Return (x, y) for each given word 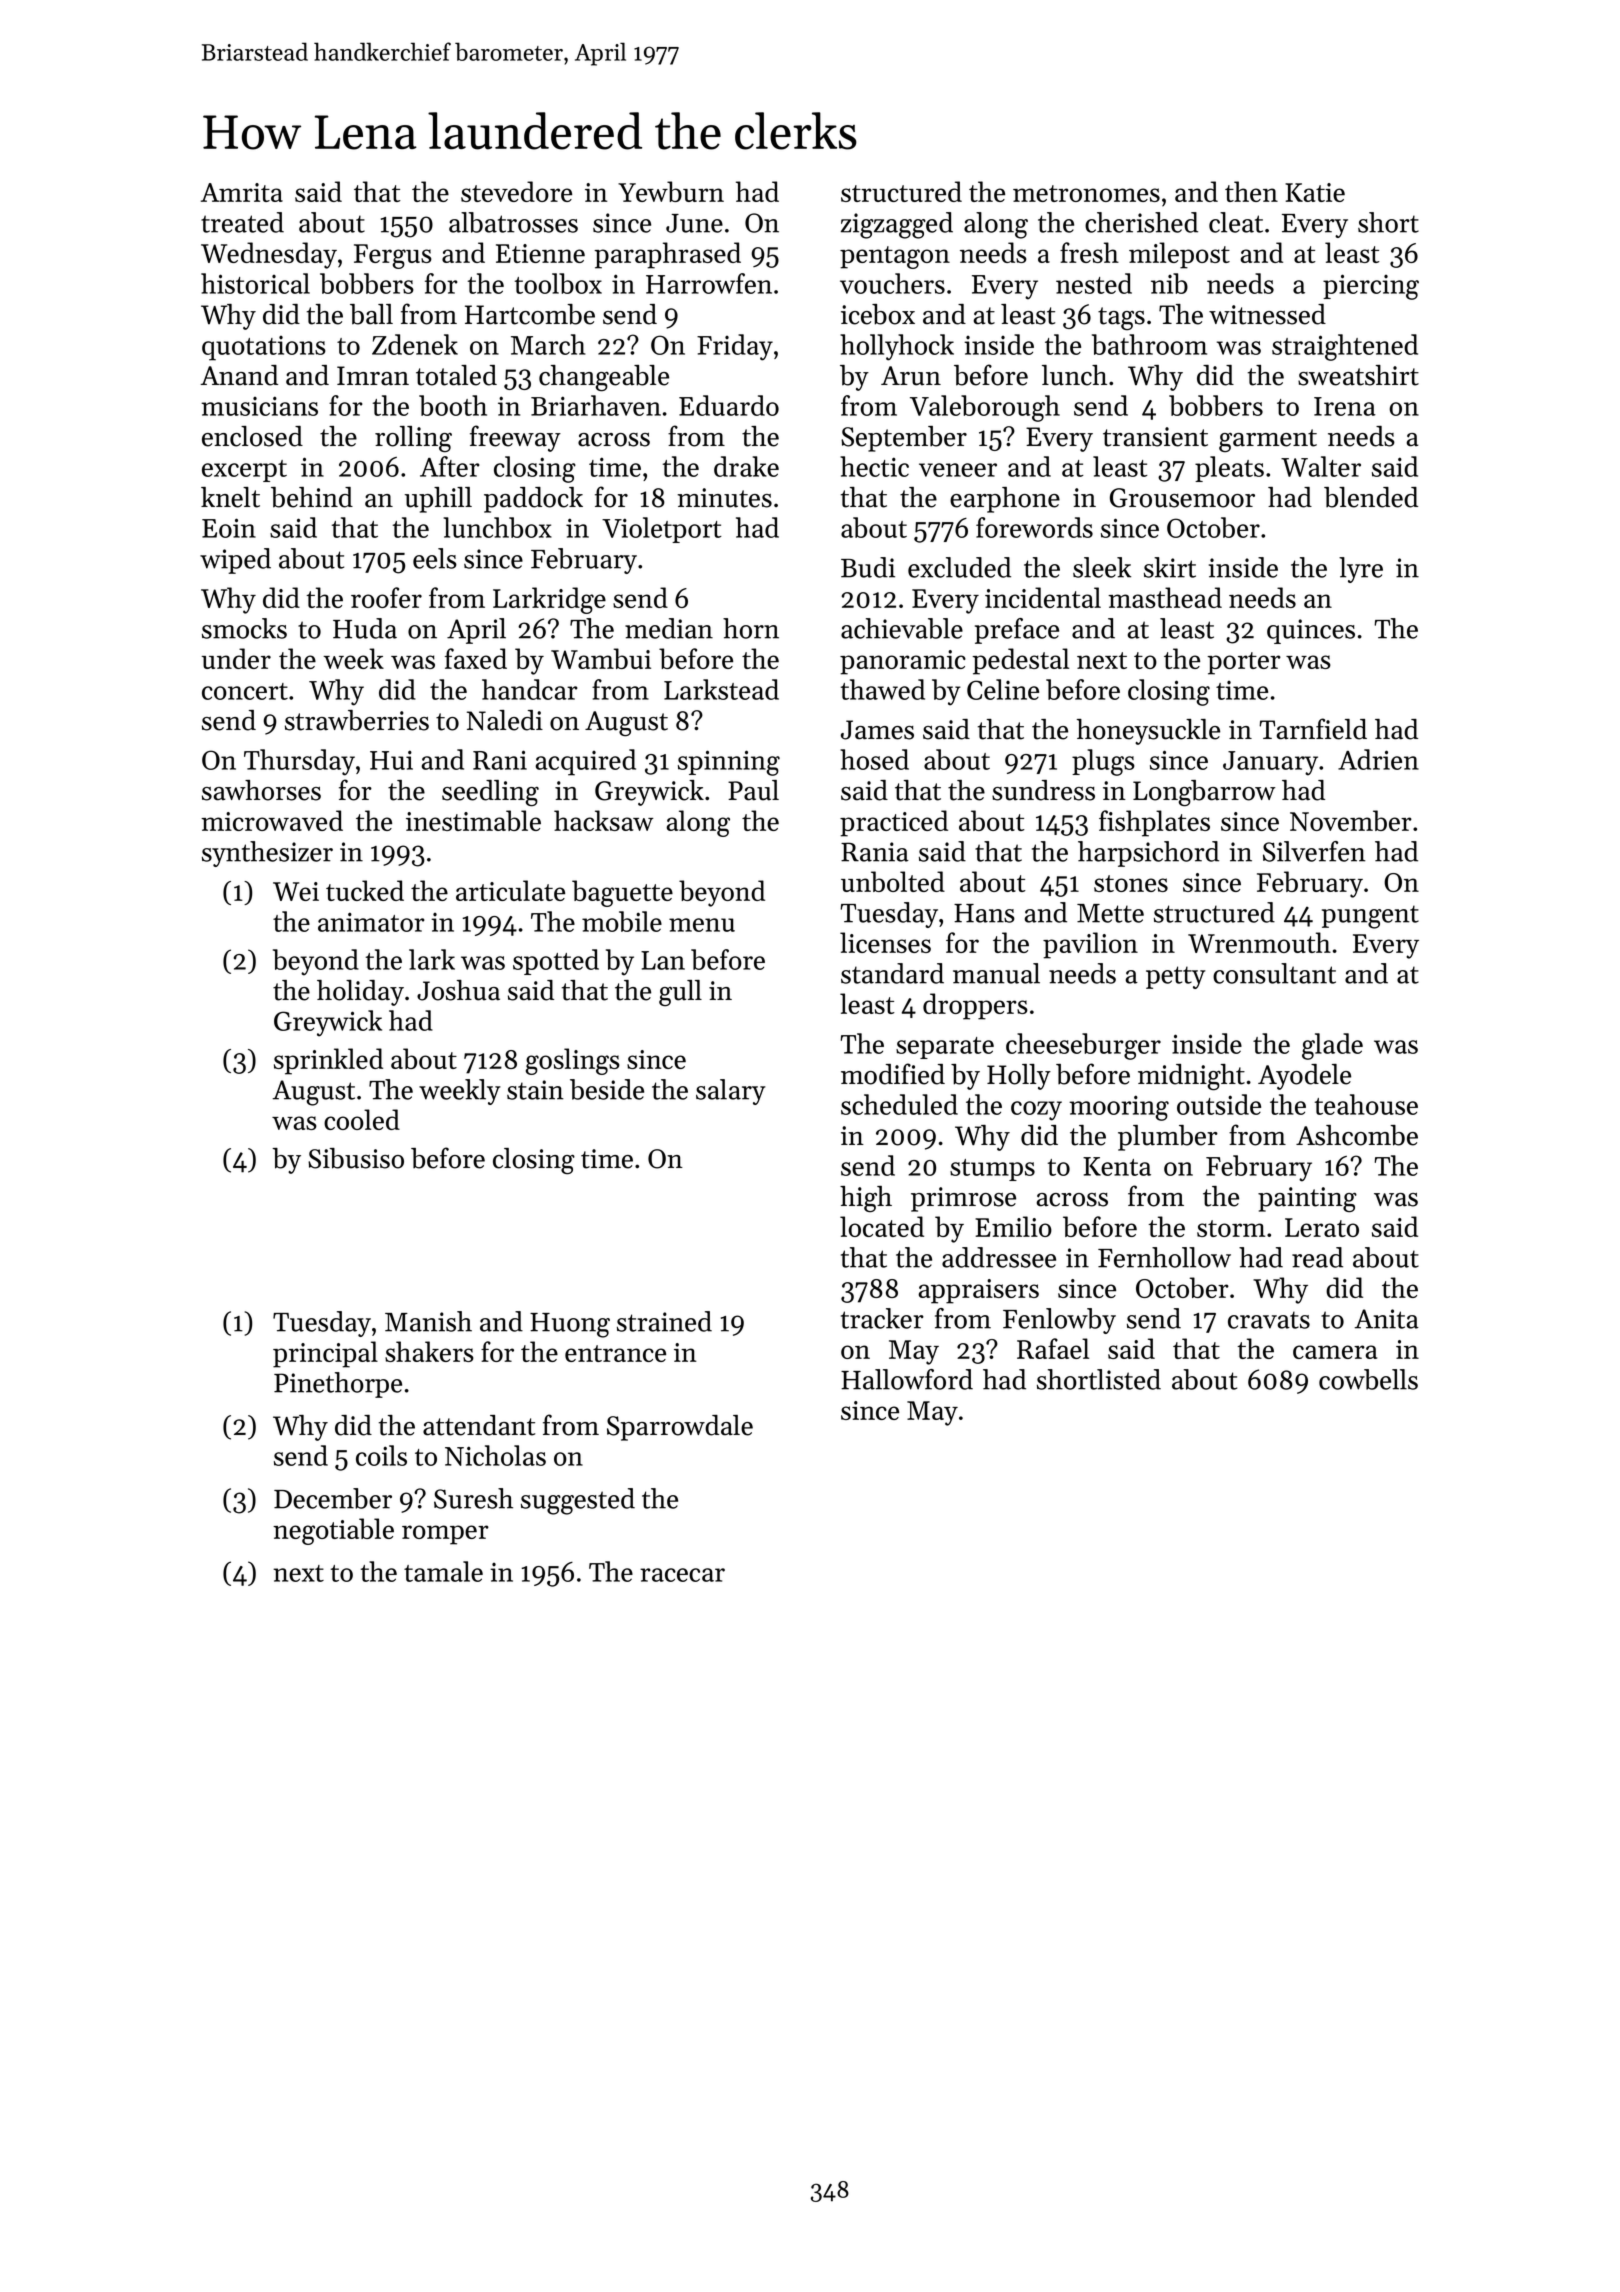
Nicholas (495, 1455)
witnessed (1267, 314)
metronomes (1086, 193)
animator (371, 922)
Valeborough (985, 408)
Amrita (242, 192)
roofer (386, 597)
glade (1332, 1046)
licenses (885, 942)
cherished (1141, 222)
